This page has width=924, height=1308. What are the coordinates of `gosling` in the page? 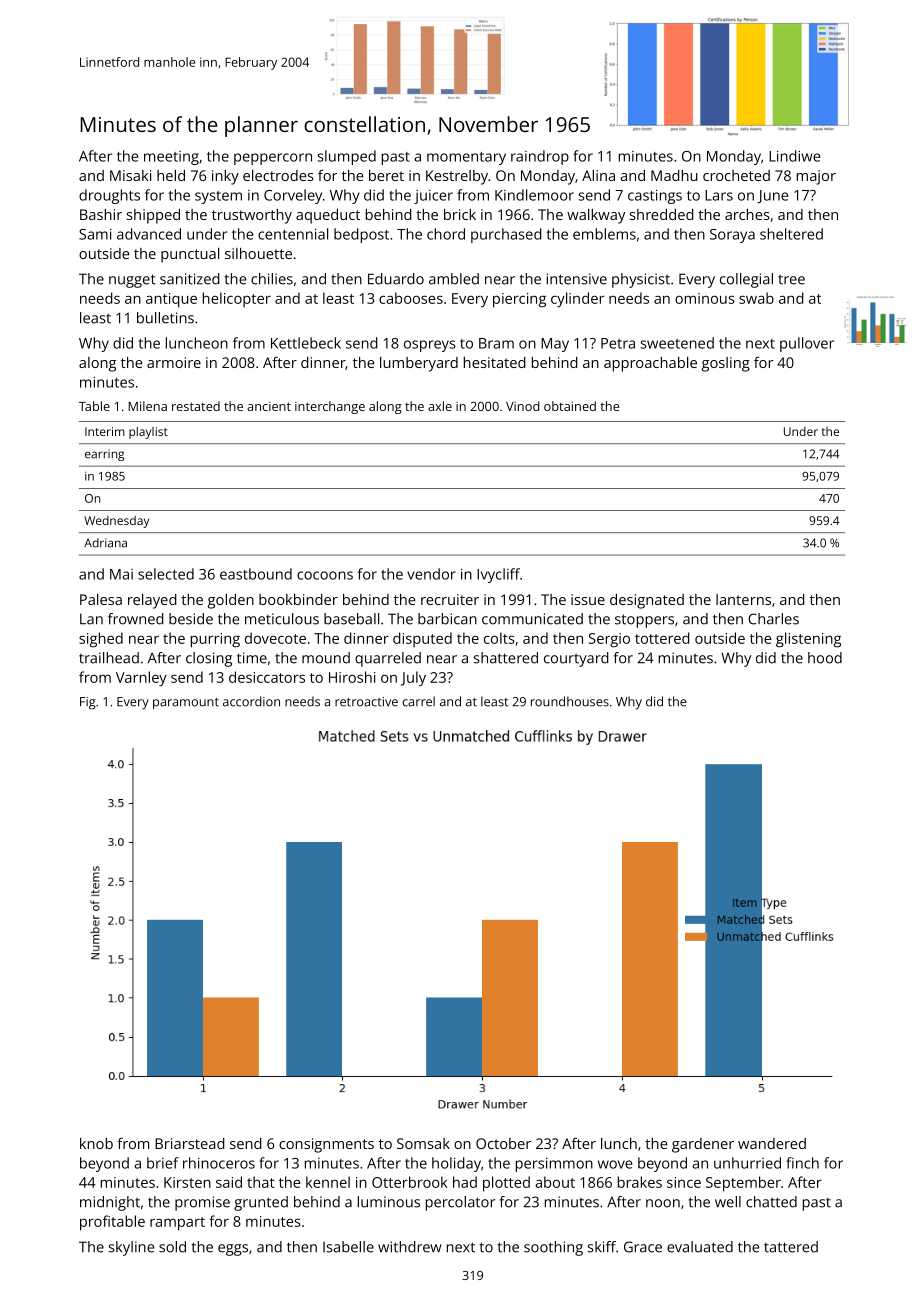 It's located at (726, 364).
